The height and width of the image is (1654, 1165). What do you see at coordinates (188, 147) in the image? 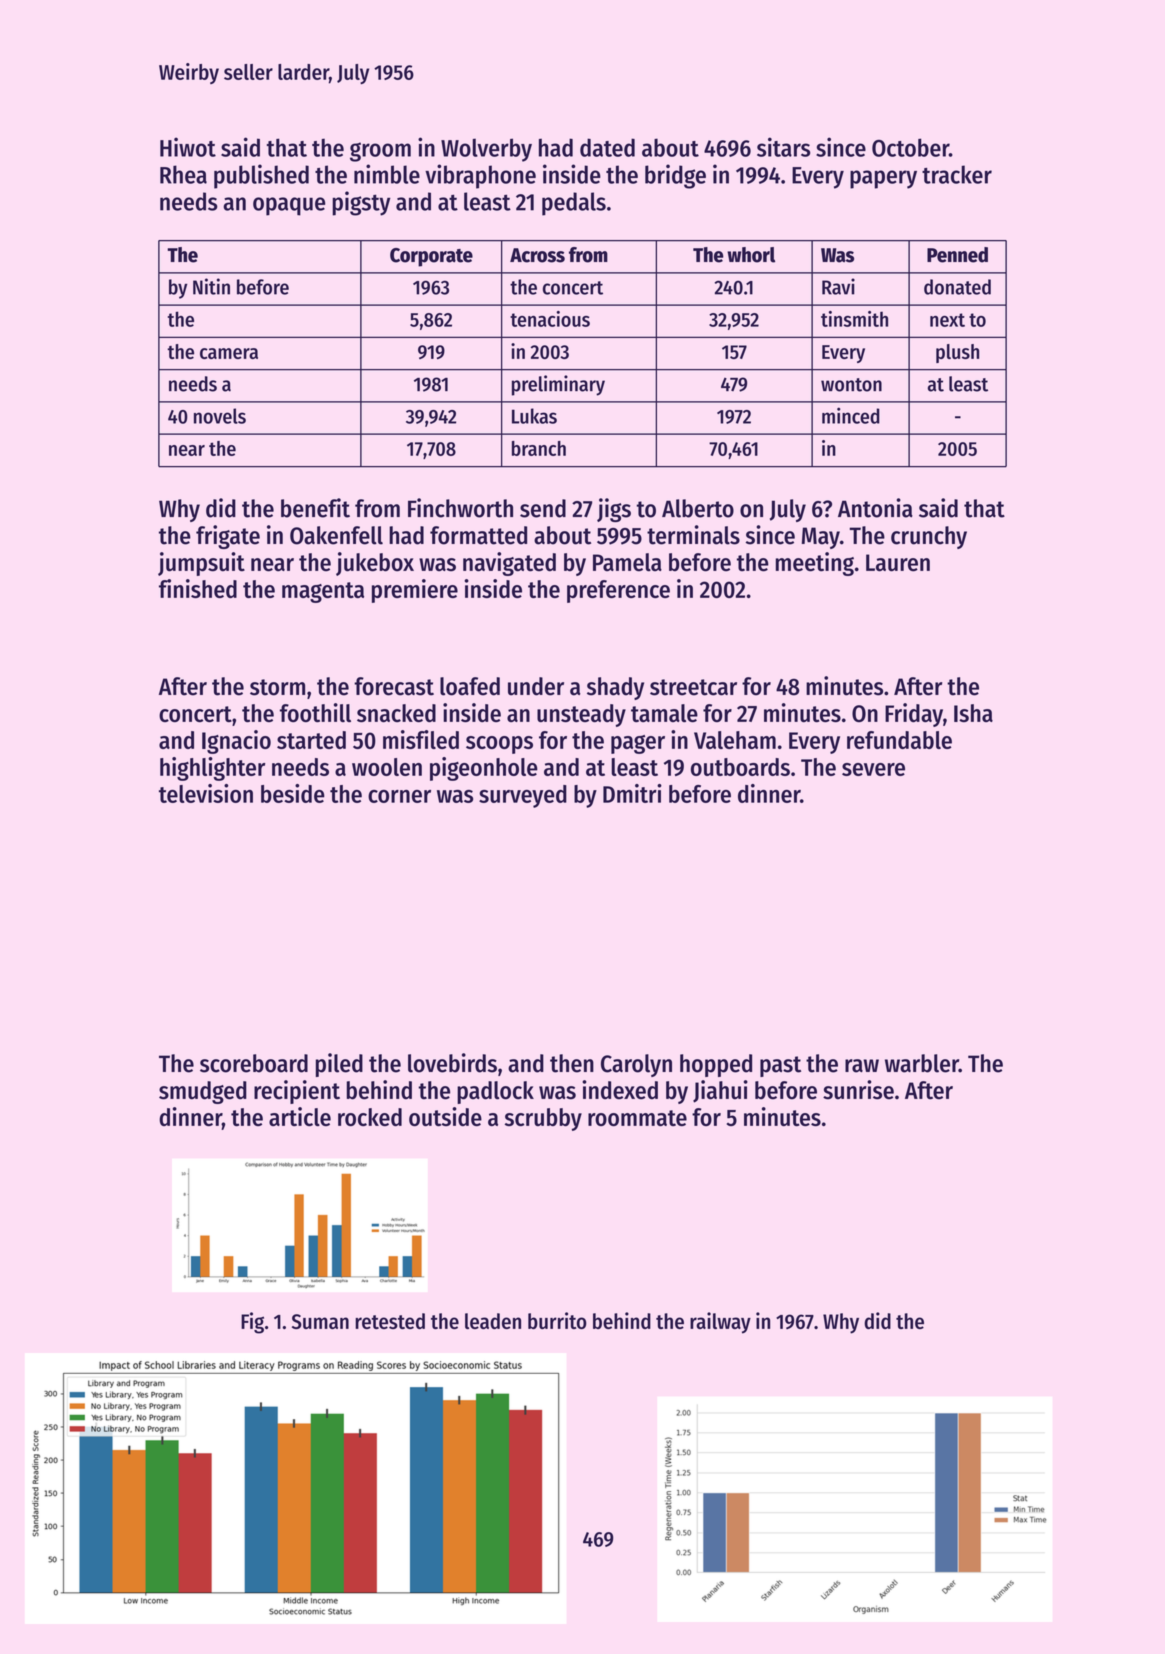
I see `Hiwot` at bounding box center [188, 147].
